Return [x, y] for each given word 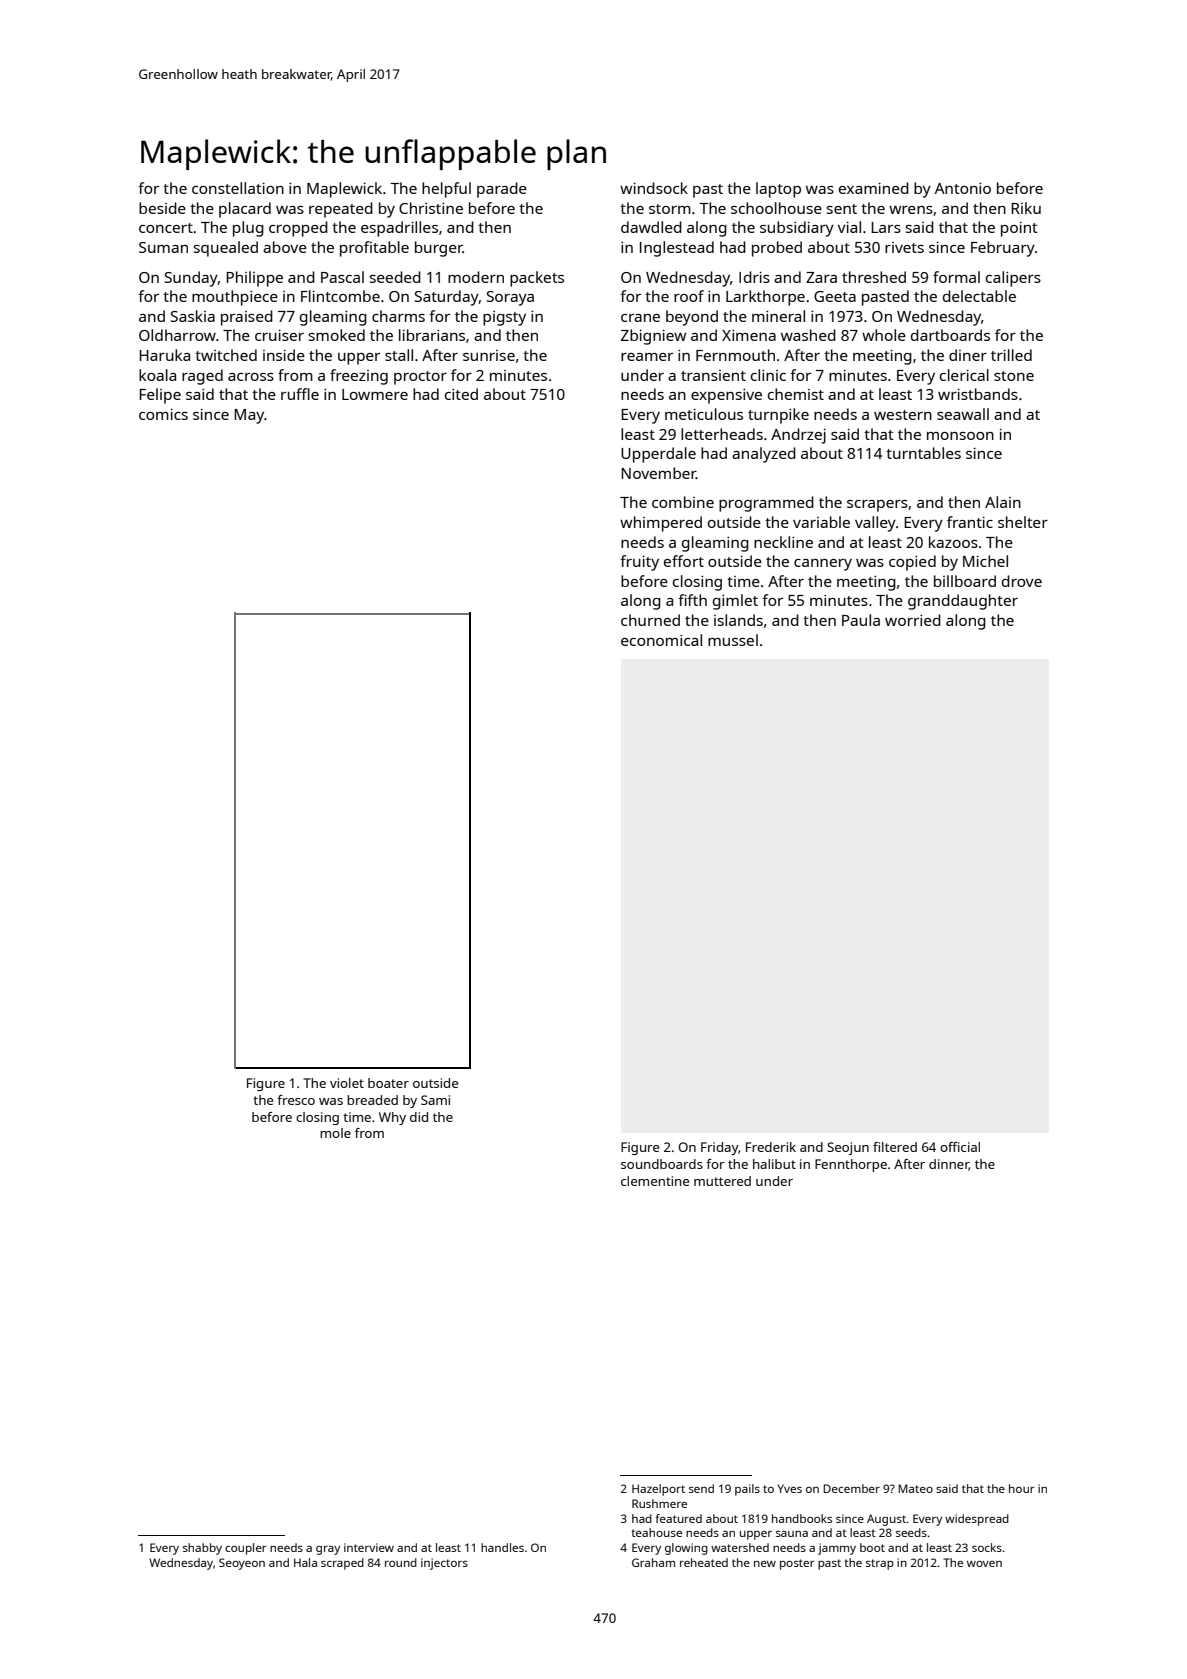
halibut [774, 1164]
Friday [719, 1148]
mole [335, 1133]
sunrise [489, 355]
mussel [733, 640]
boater [388, 1083]
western [903, 415]
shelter [1023, 522]
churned [650, 620]
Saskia [193, 316]
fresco [296, 1100]
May [249, 416]
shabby [202, 1549]
